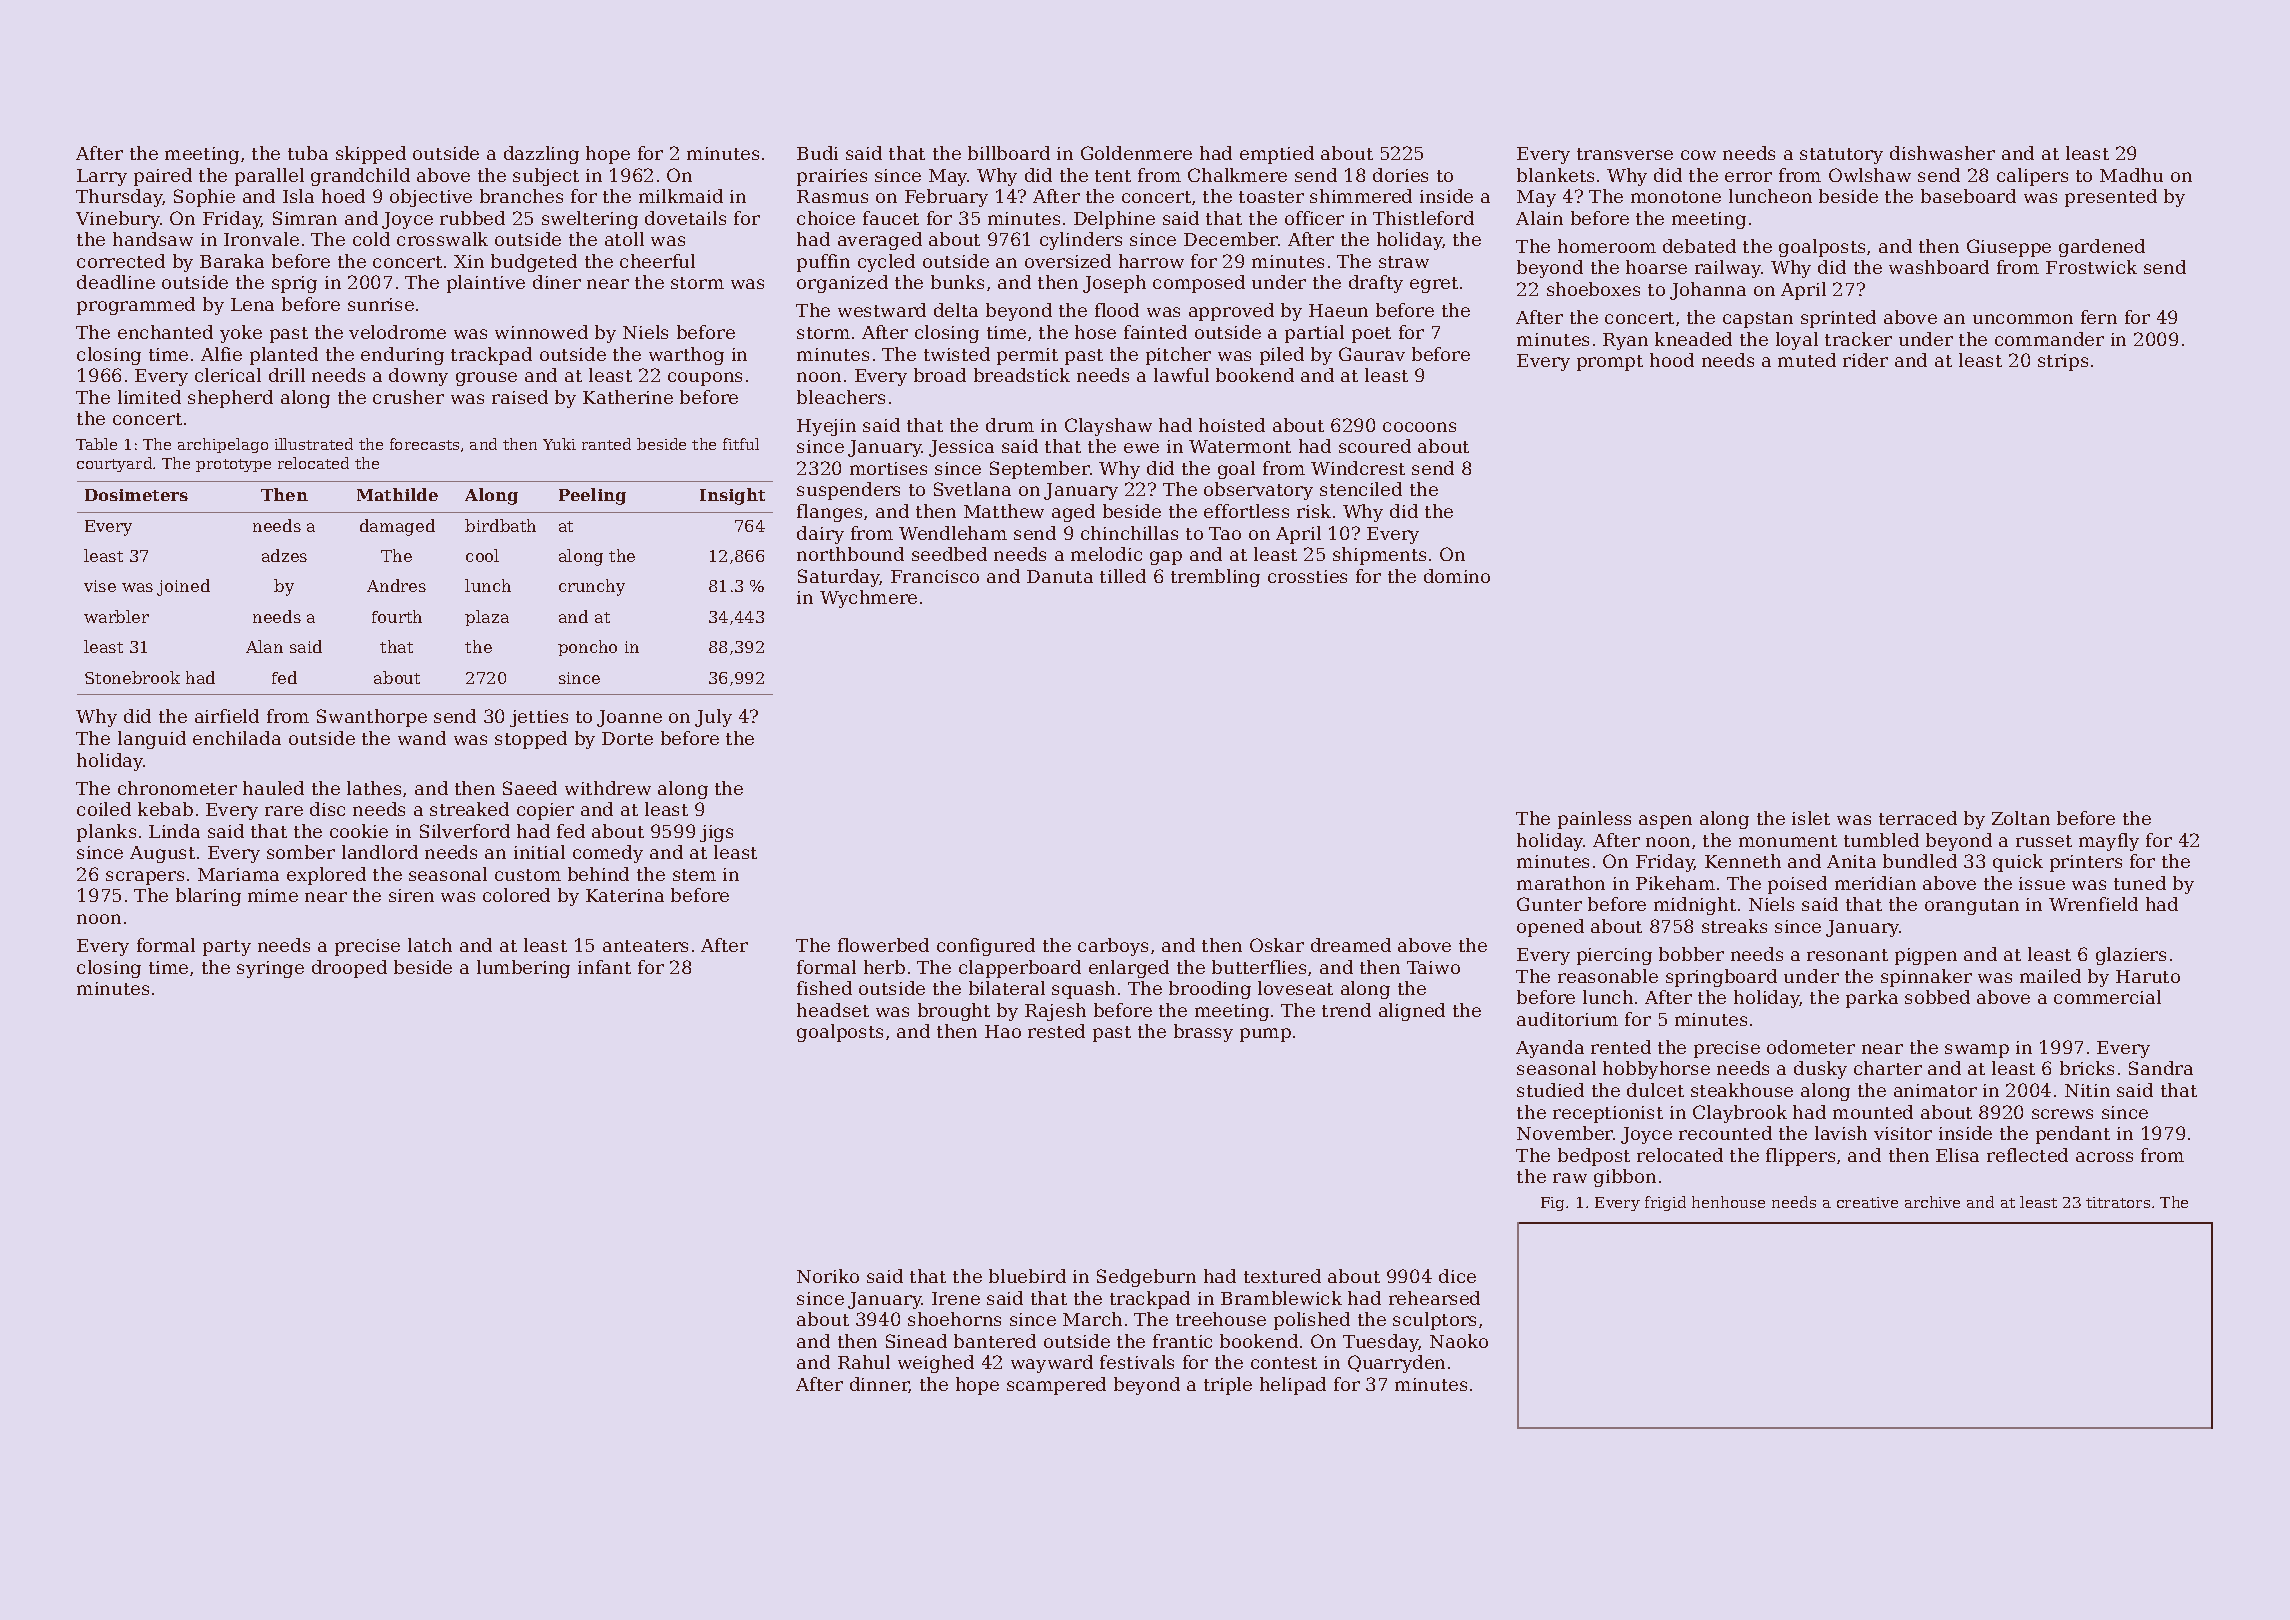 The height and width of the document is (1620, 2290). Describe the element at coordinates (2111, 198) in the document. I see `presented` at that location.
